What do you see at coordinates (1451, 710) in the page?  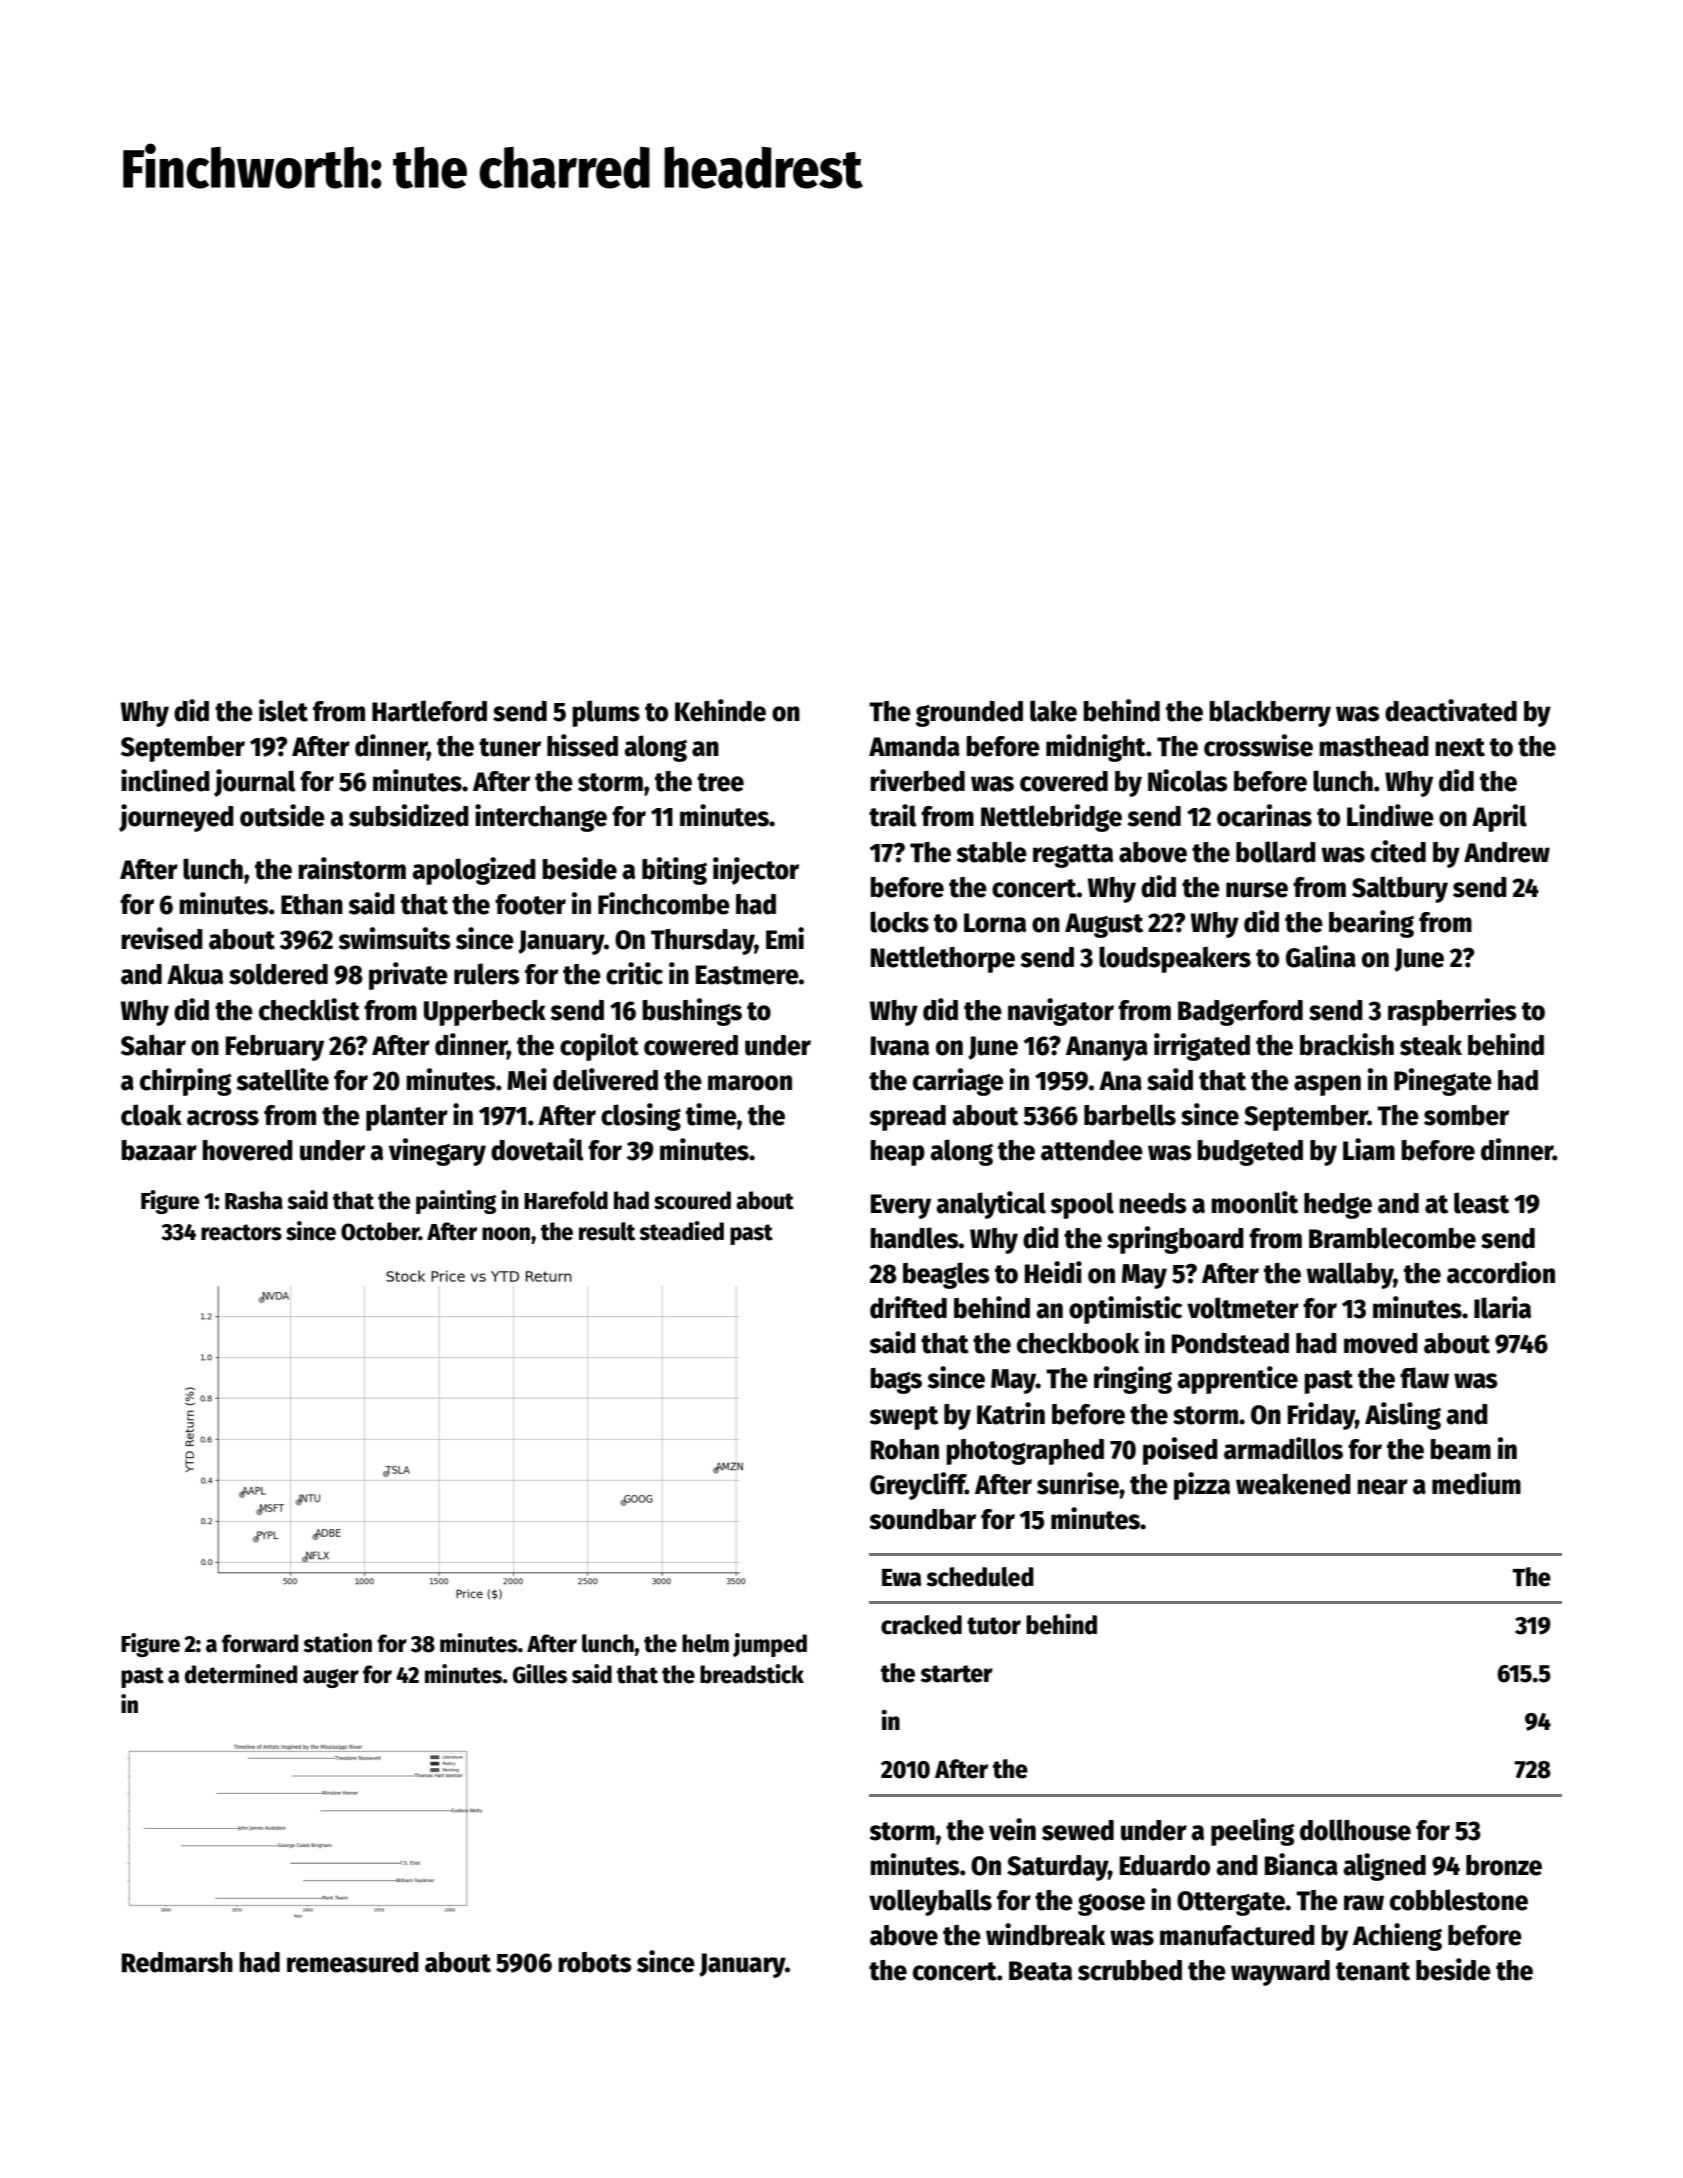 I see `deactivated` at bounding box center [1451, 710].
